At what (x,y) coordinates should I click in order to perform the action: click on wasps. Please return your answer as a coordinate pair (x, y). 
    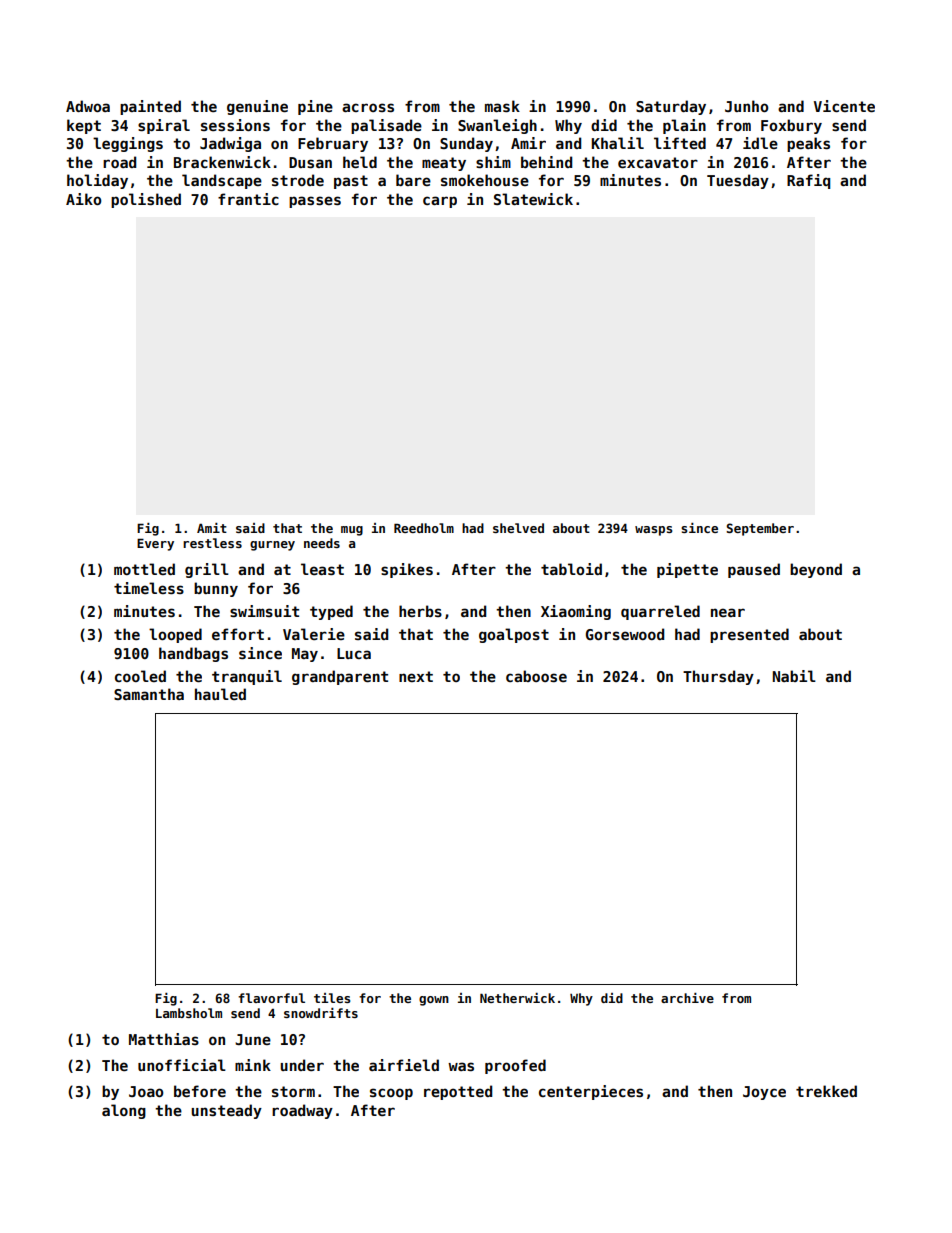
    Looking at the image, I should click on (653, 531).
